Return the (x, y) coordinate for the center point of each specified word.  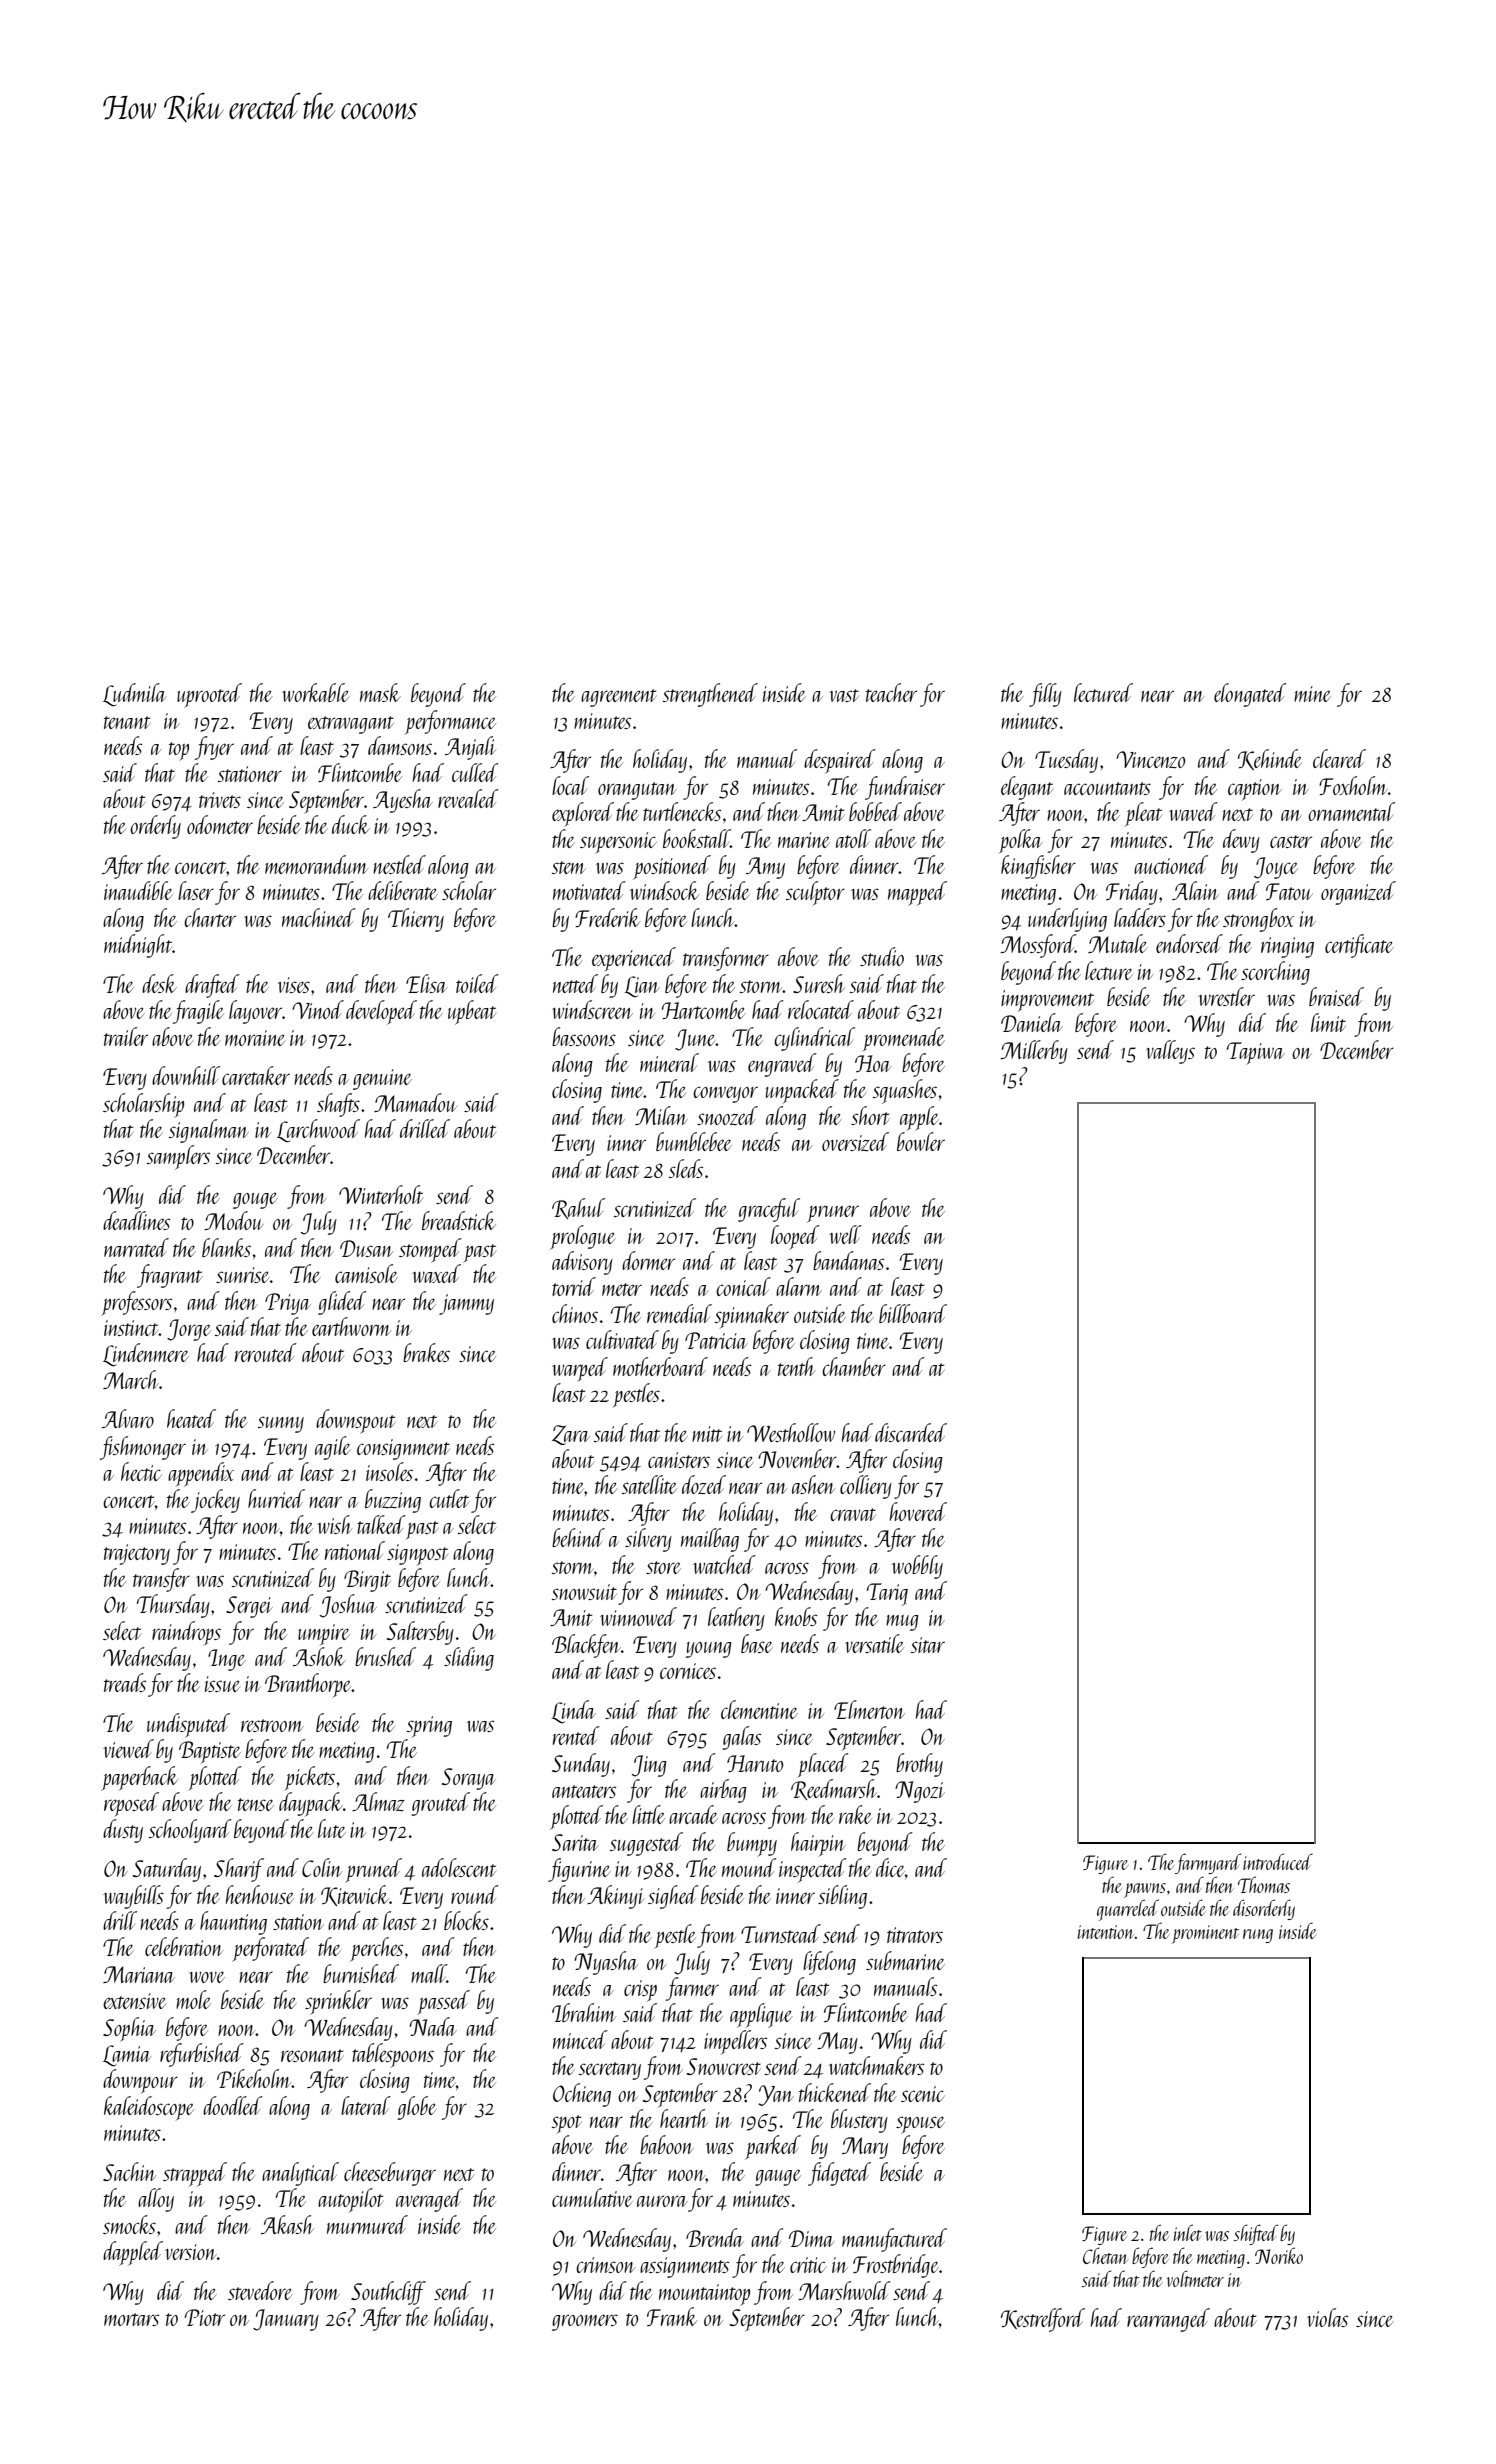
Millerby (1034, 1052)
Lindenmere (146, 1355)
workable (316, 692)
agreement (618, 698)
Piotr (204, 2317)
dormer (648, 1260)
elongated (1250, 695)
